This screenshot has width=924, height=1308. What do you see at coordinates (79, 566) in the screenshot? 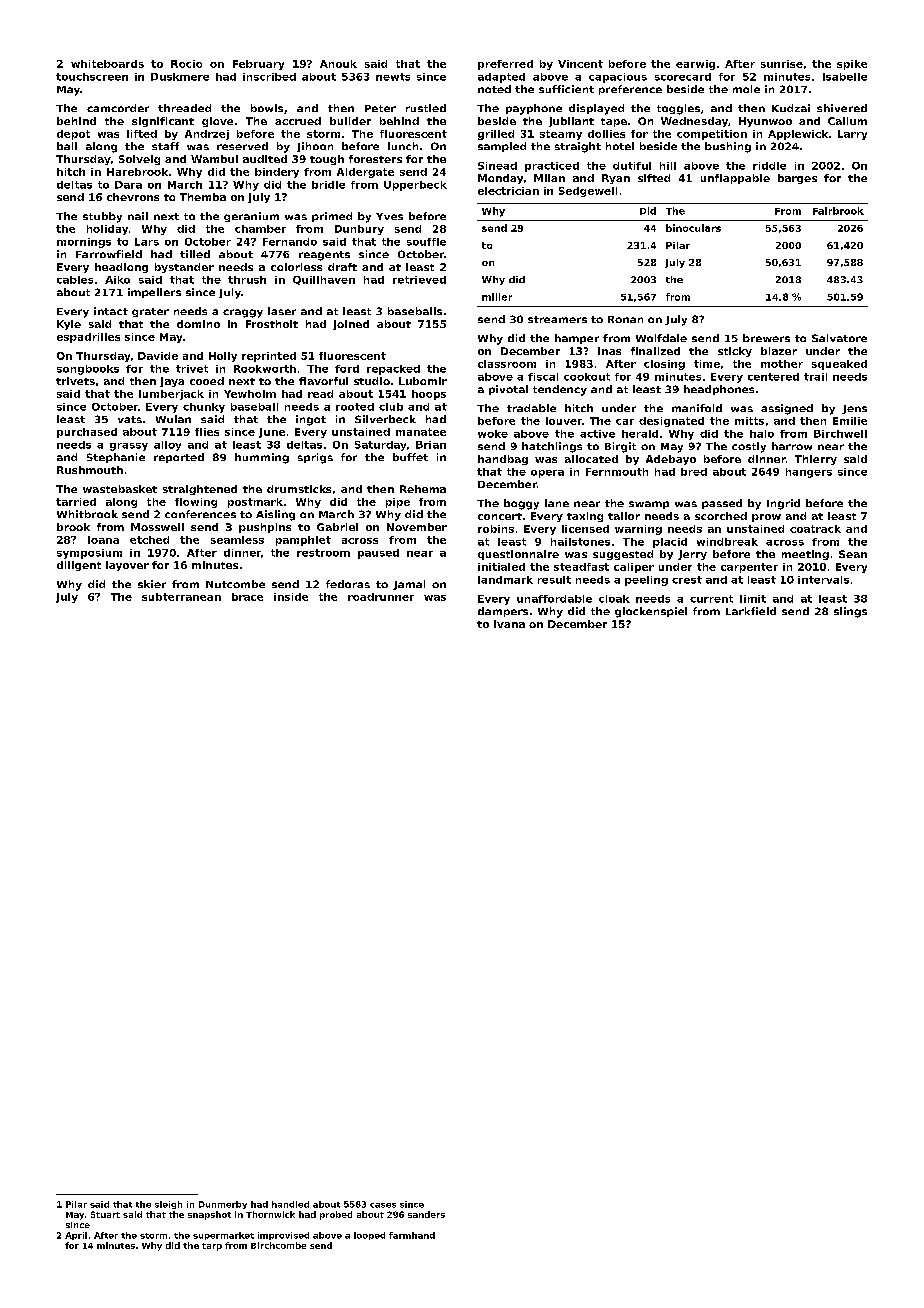
I see `diligent` at bounding box center [79, 566].
